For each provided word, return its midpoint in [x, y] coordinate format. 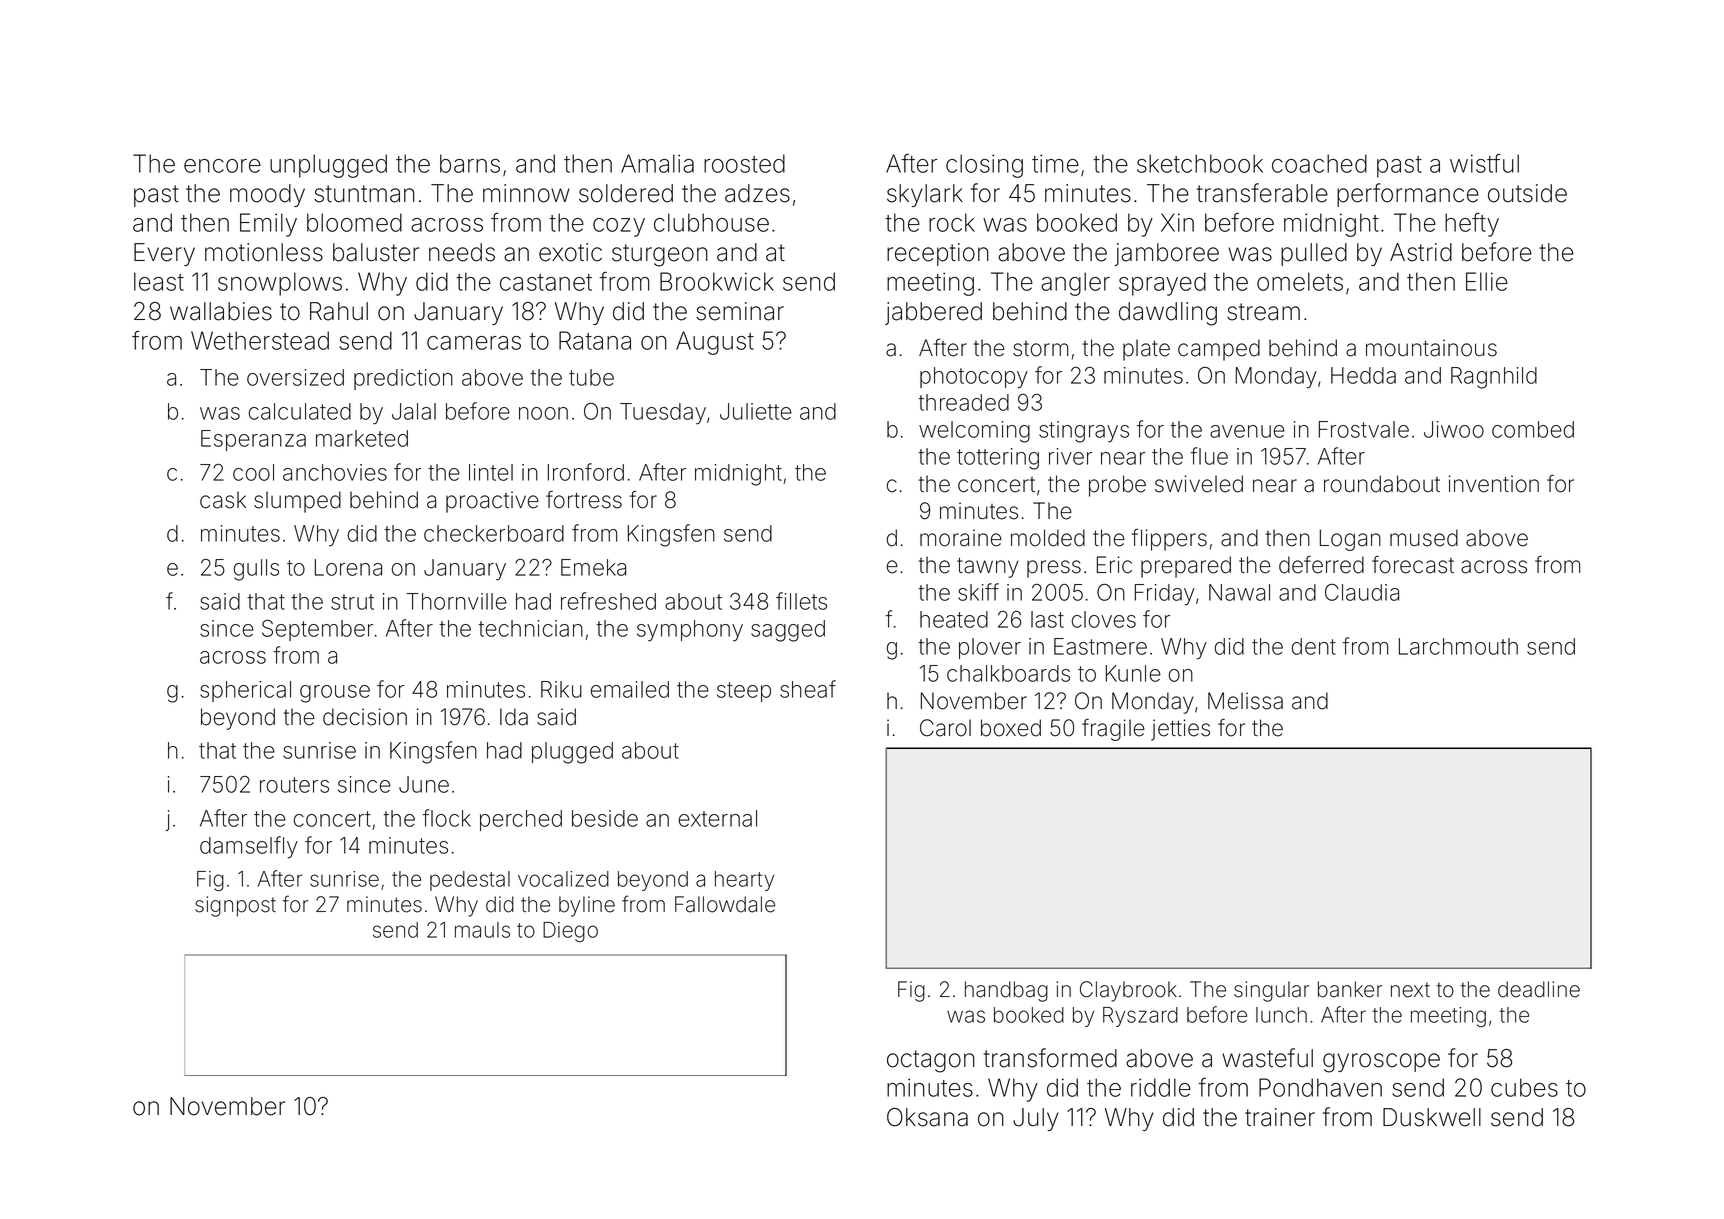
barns [470, 163]
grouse [335, 694]
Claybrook [1128, 991]
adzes [757, 193]
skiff [978, 592]
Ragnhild [1494, 378]
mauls [482, 930]
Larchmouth [1458, 646]
